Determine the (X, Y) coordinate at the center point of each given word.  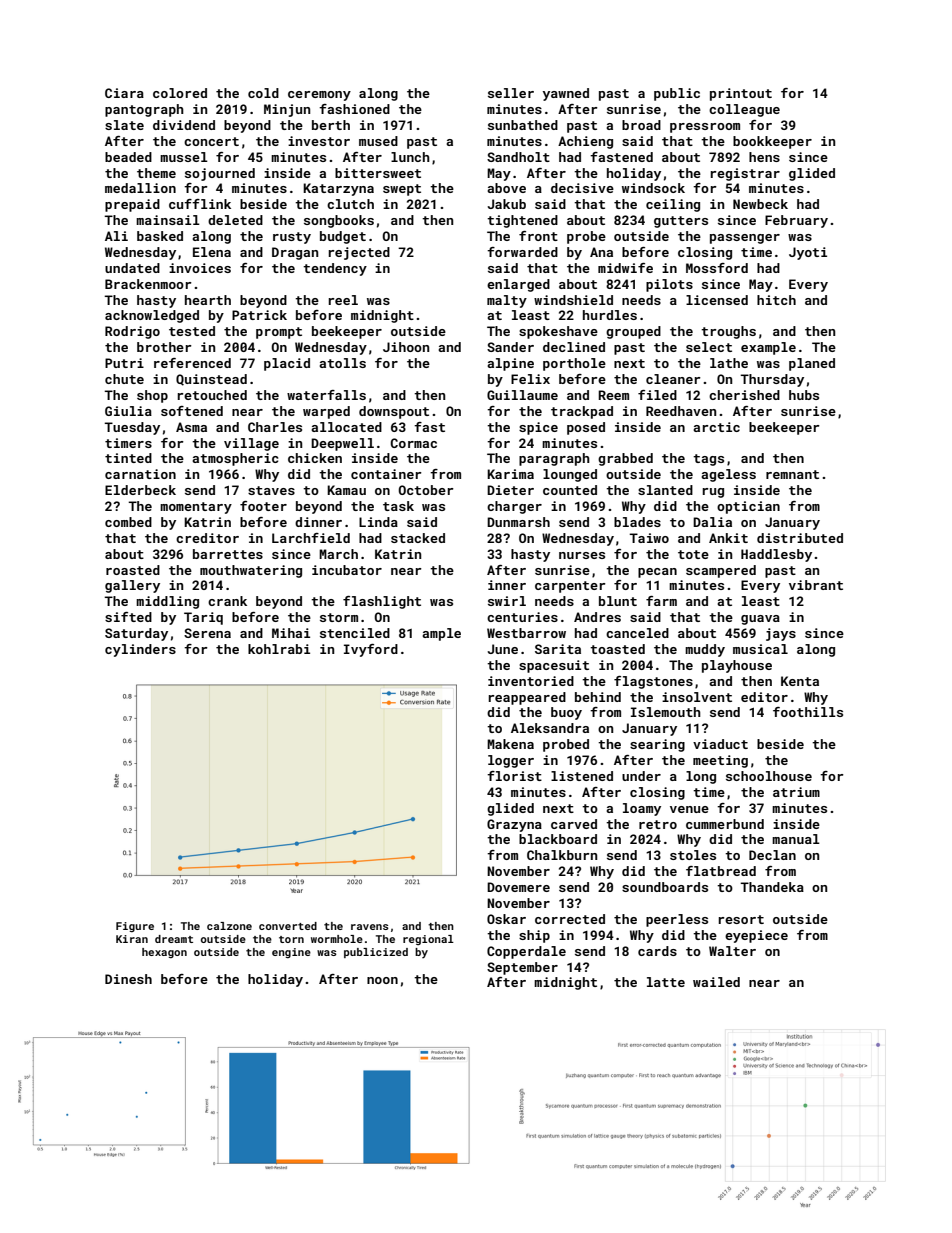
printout (741, 94)
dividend (184, 125)
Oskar (506, 919)
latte (666, 982)
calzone (229, 926)
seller (511, 93)
